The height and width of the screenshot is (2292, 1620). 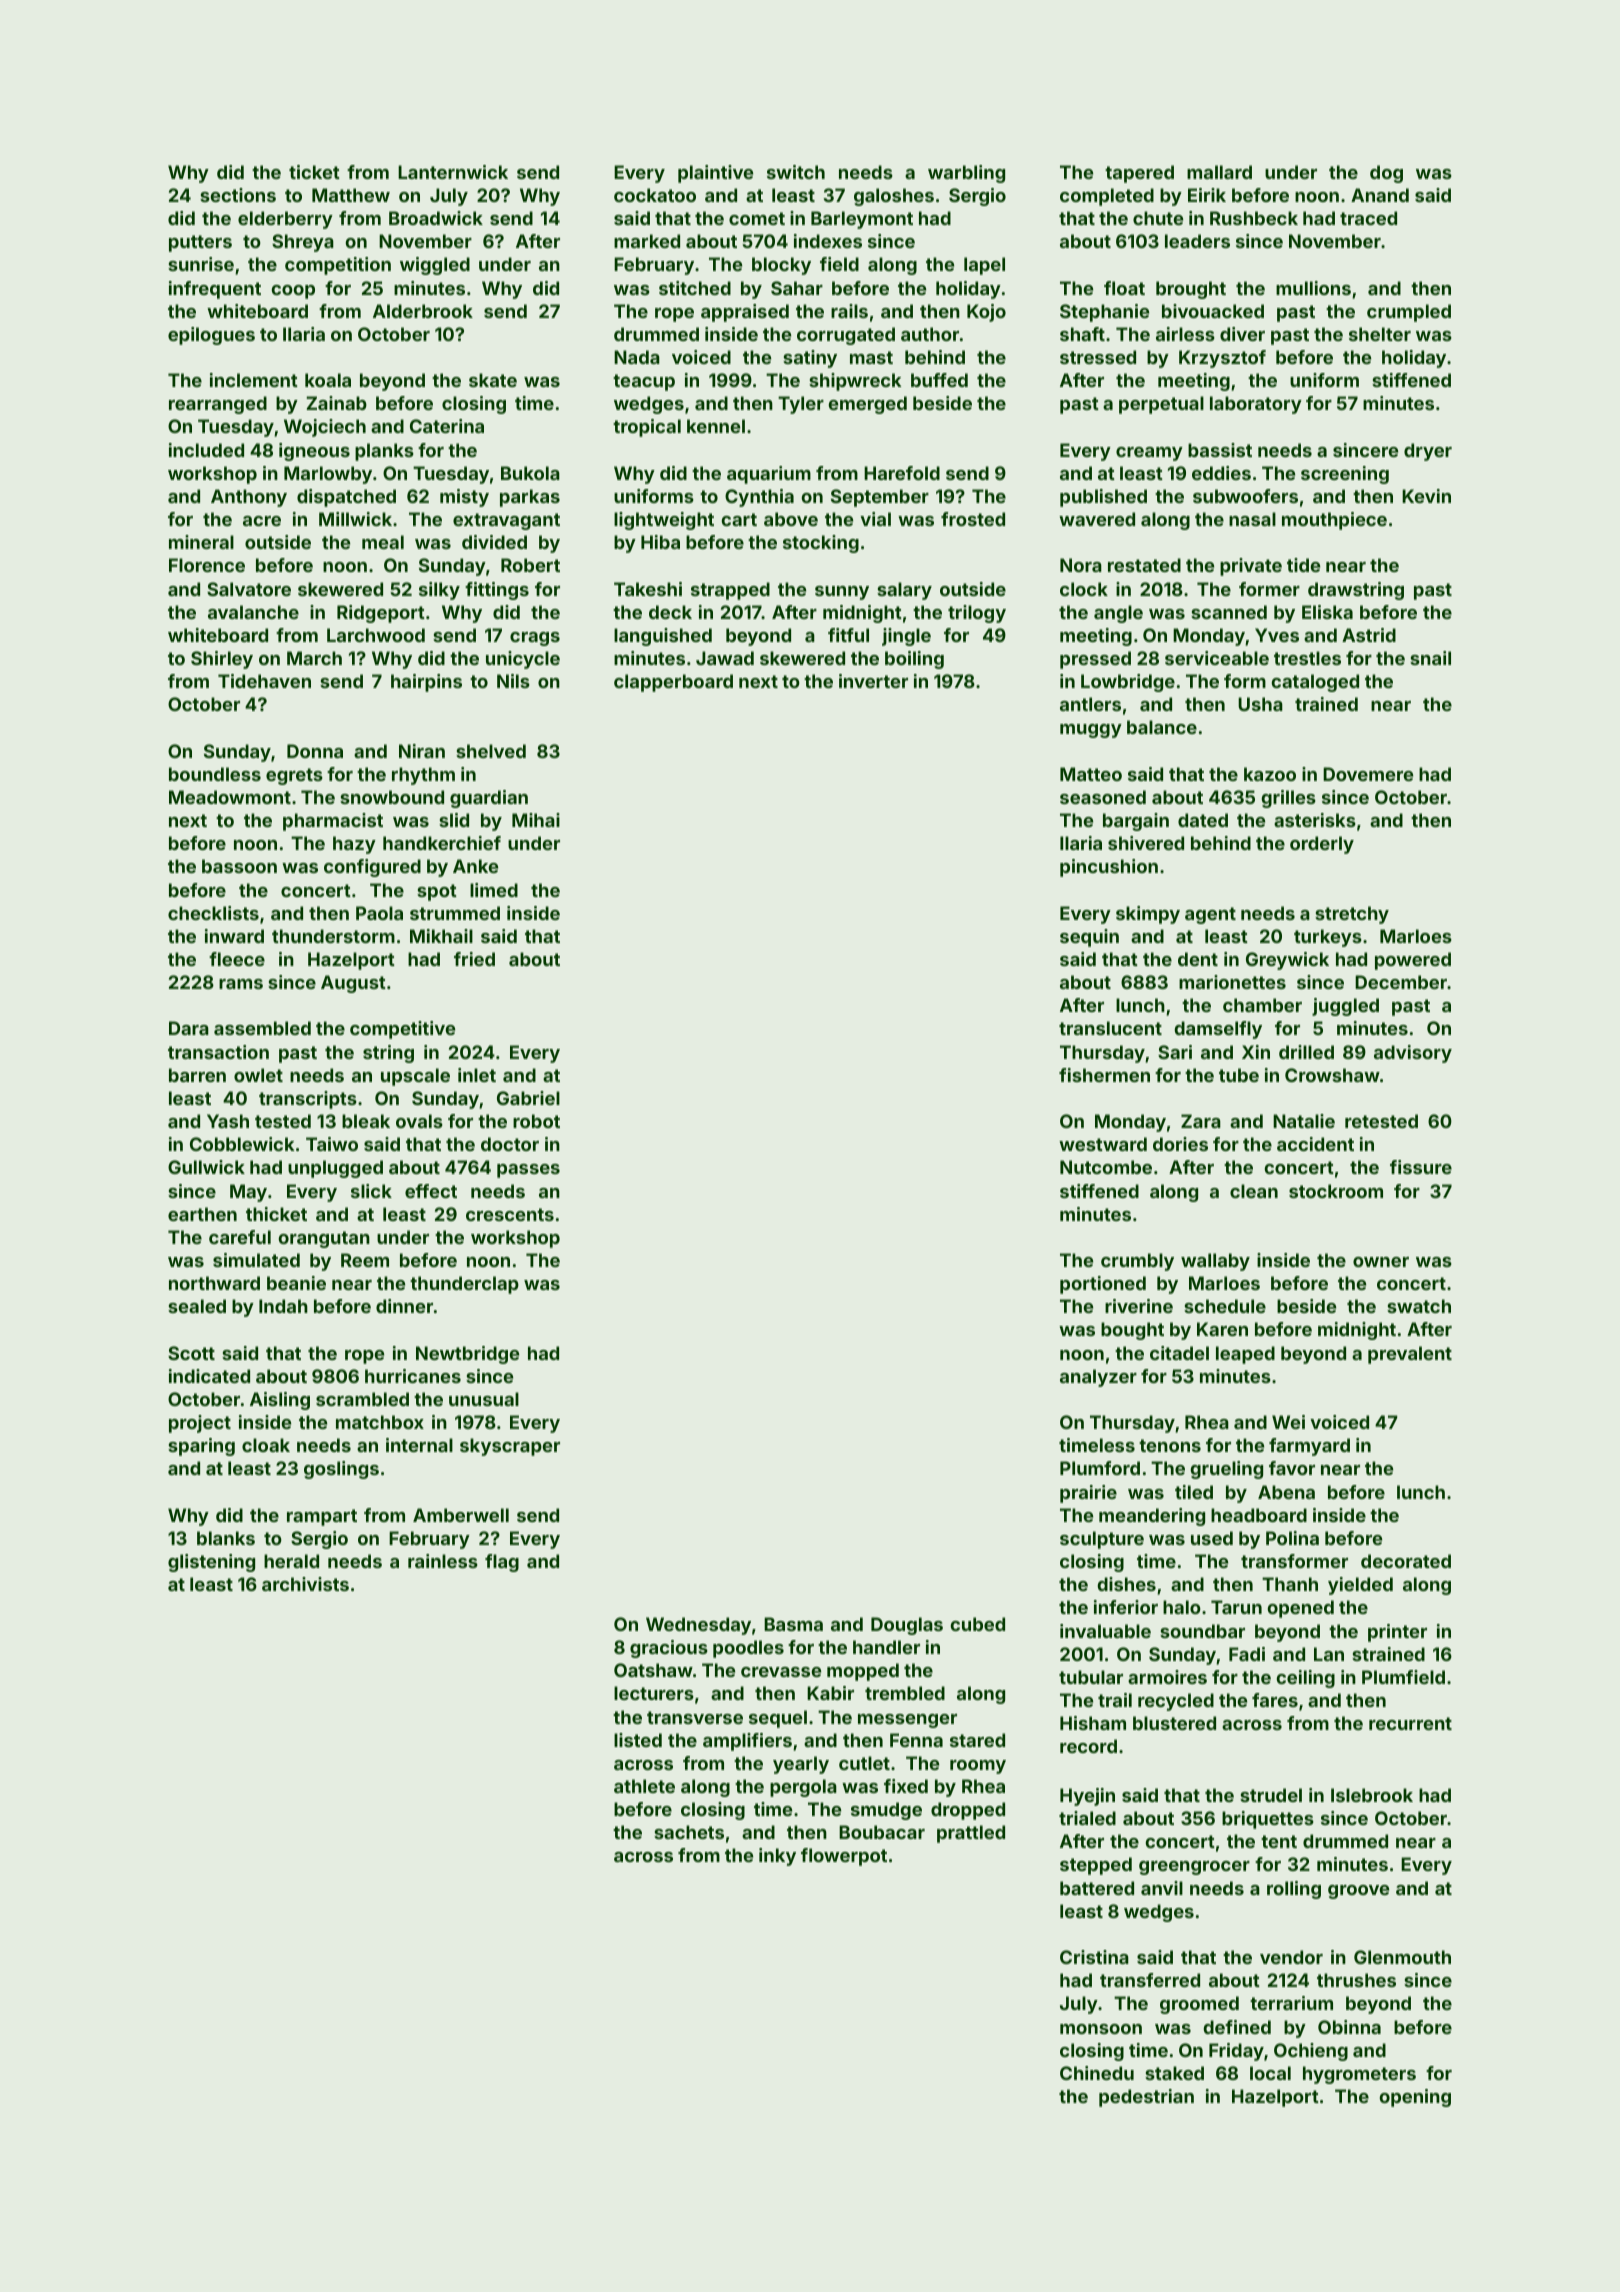 I want to click on careful, so click(x=240, y=1237).
